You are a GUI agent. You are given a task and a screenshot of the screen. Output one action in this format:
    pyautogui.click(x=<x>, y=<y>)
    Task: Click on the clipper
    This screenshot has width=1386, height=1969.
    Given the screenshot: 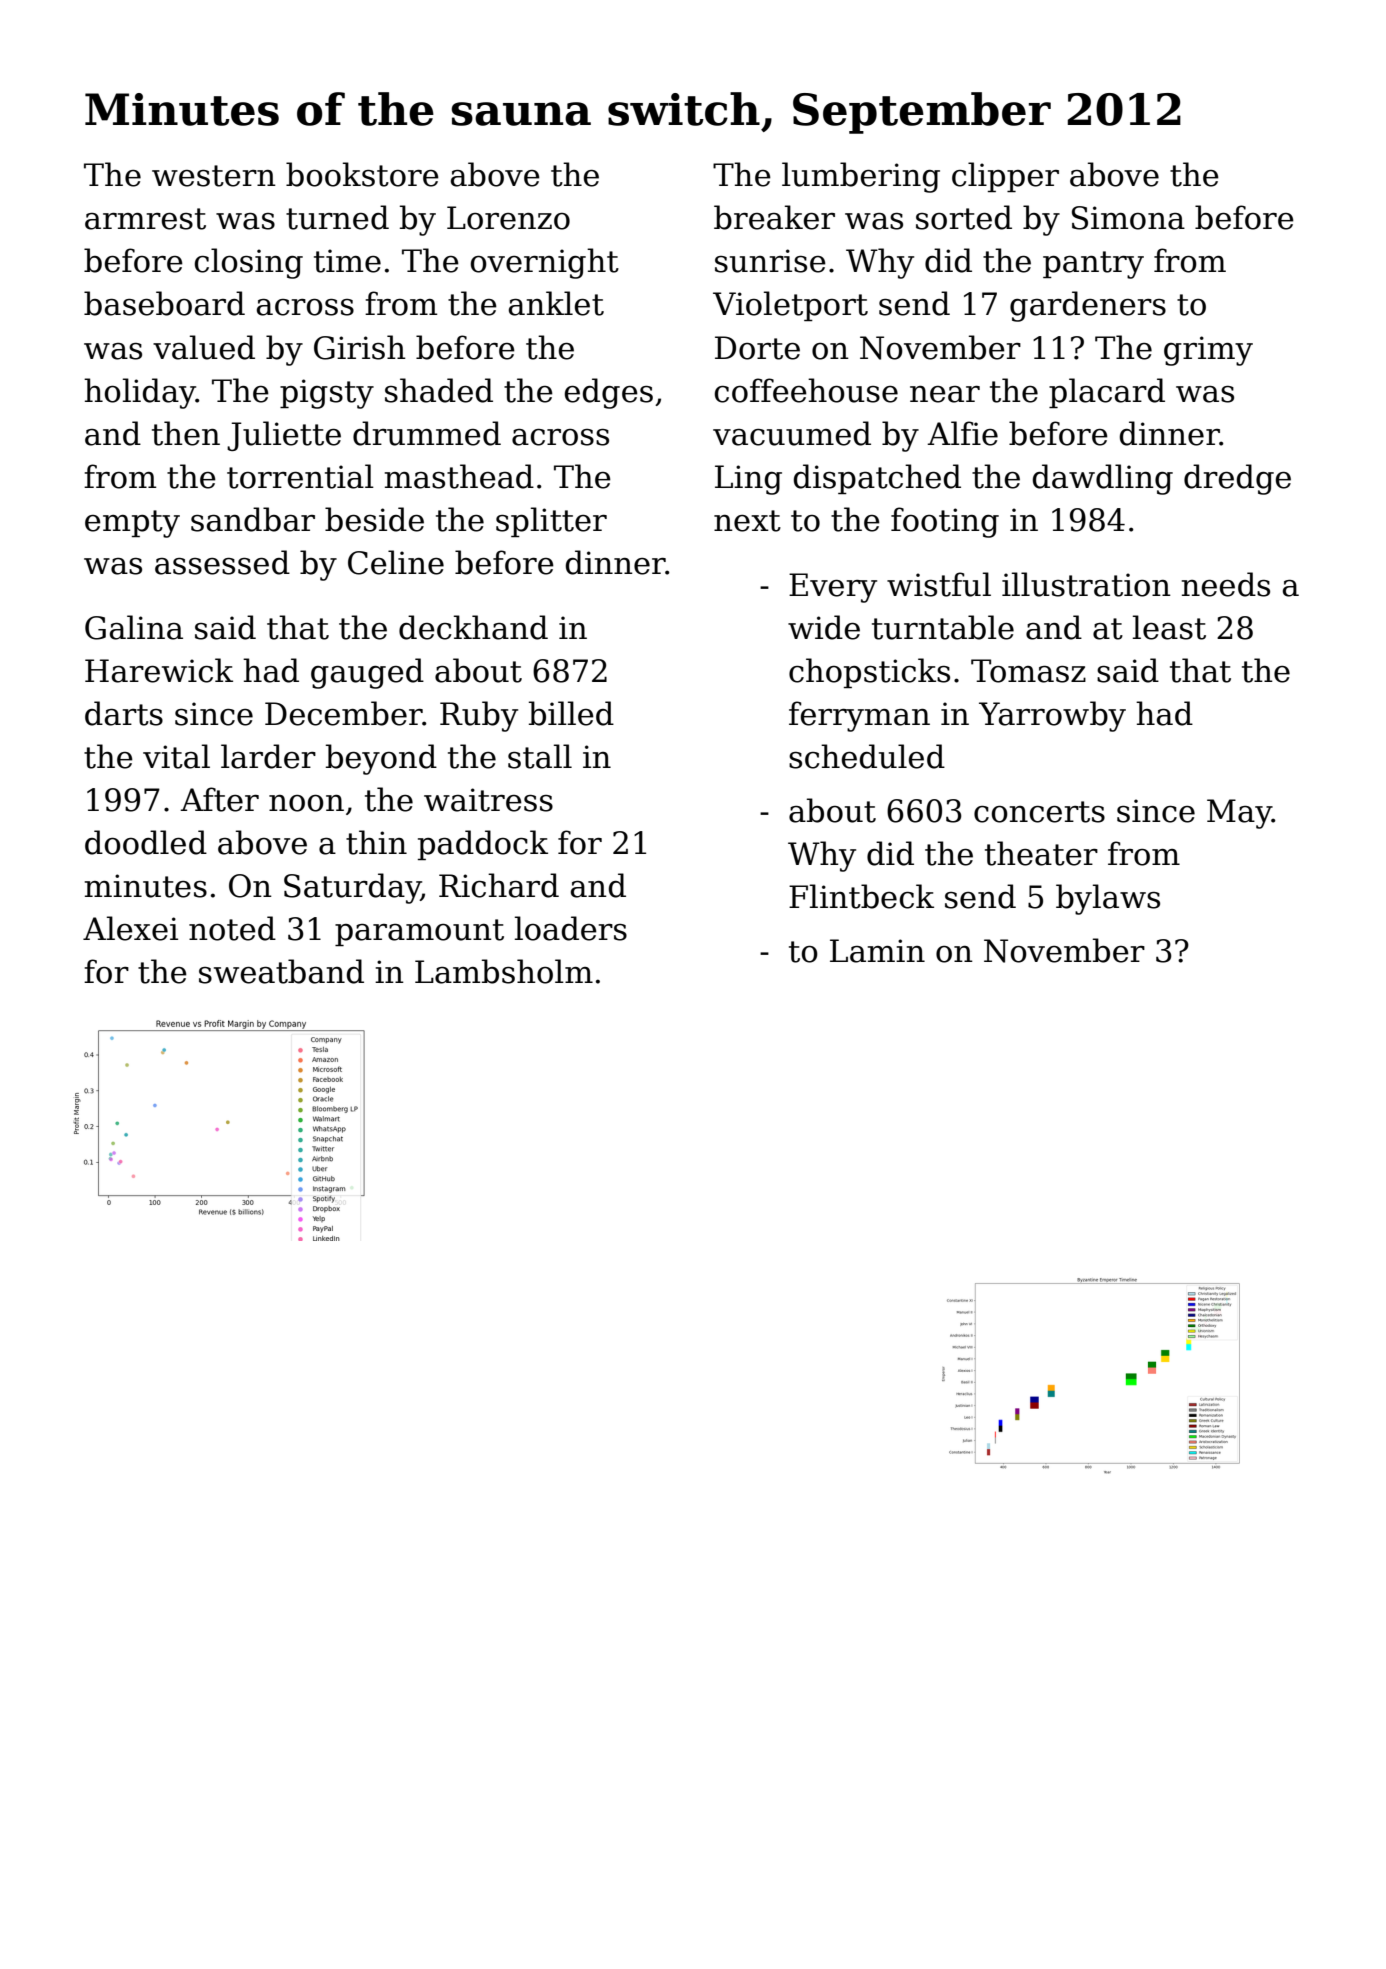 What is the action you would take?
    pyautogui.click(x=1005, y=177)
